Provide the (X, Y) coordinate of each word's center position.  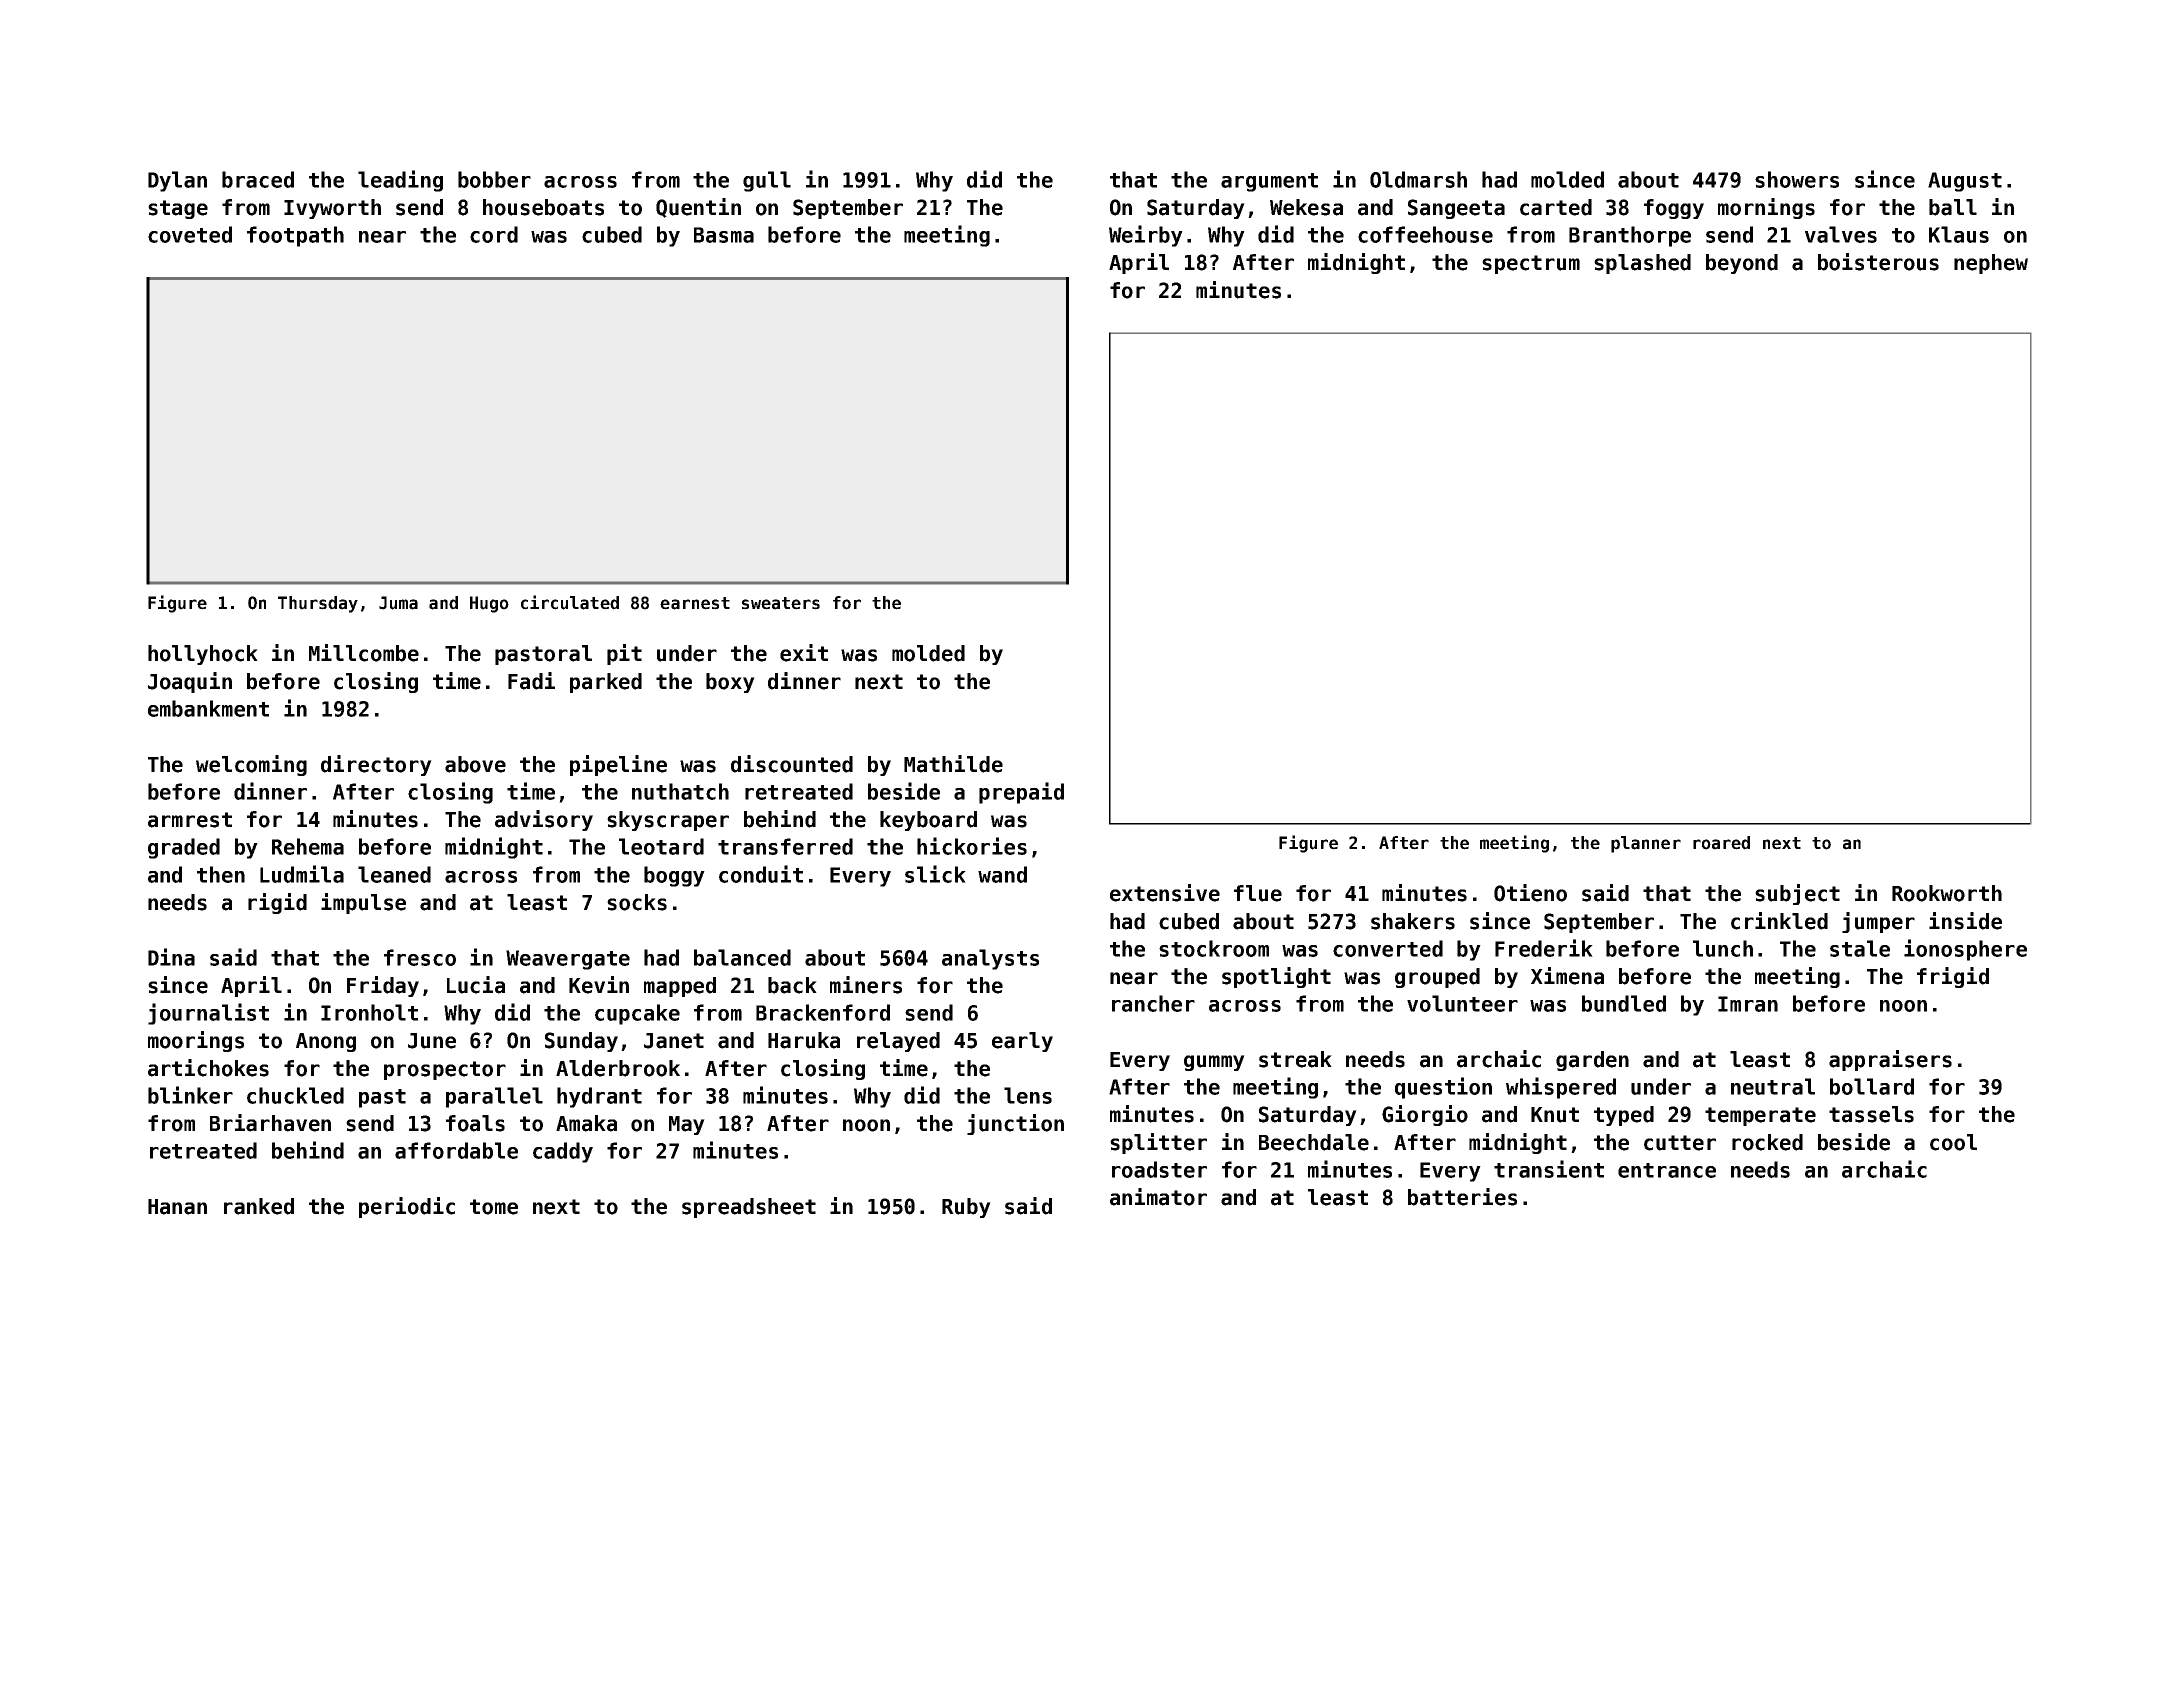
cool (1953, 1142)
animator (1158, 1197)
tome (494, 1207)
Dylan (177, 181)
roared (1721, 843)
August (1965, 182)
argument (1269, 182)
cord (494, 234)
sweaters (781, 603)
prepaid (1021, 793)
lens (1028, 1095)
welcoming (251, 765)
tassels (1871, 1114)
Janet (674, 1041)
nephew (1991, 264)
